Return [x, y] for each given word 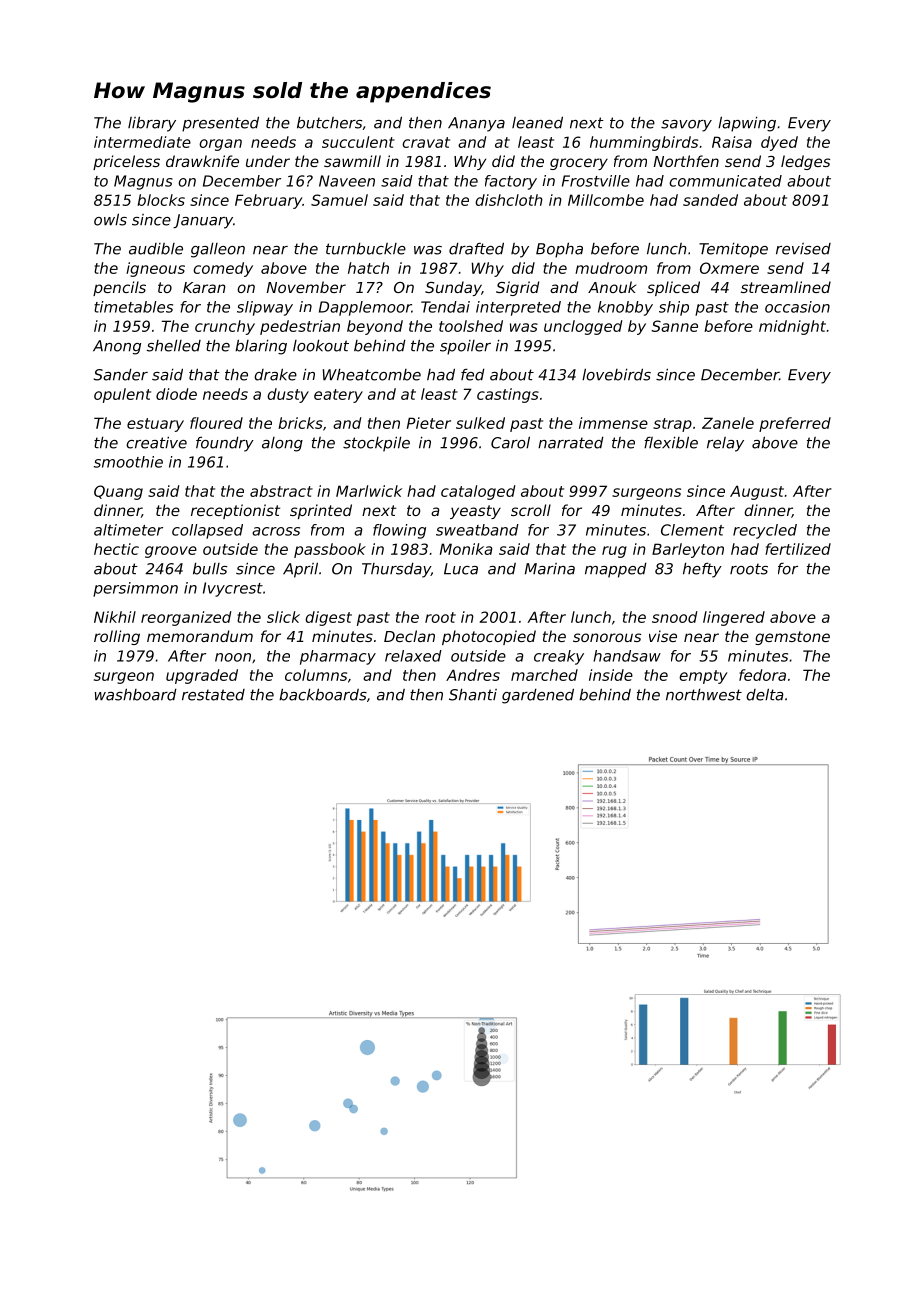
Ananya [476, 124]
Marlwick [369, 491]
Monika [466, 549]
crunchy [225, 327]
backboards [323, 694]
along [282, 444]
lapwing [747, 124]
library [152, 124]
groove [171, 552]
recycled [765, 531]
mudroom [611, 268]
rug [614, 552]
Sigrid [517, 288]
